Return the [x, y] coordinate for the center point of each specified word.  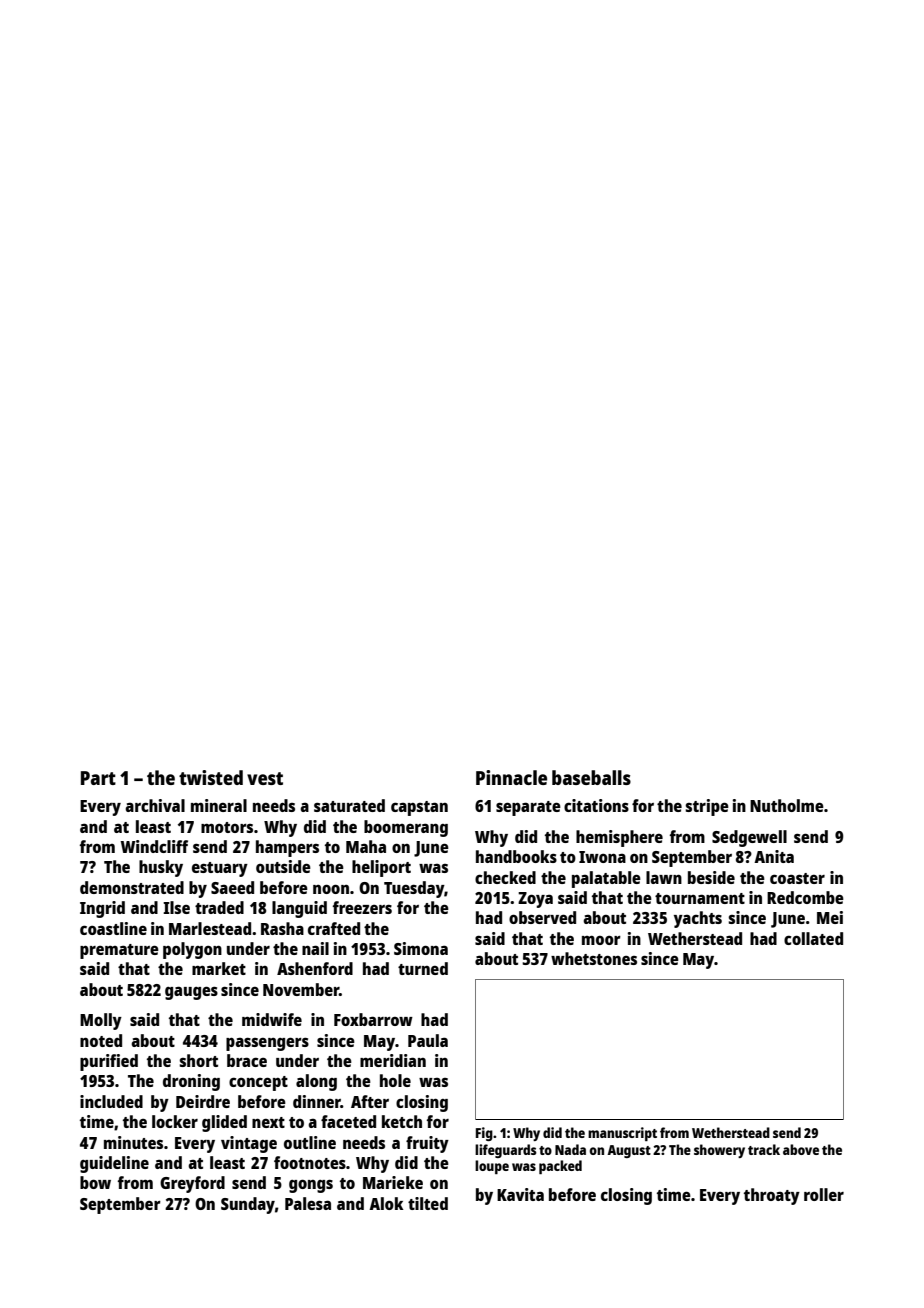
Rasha [282, 928]
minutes [133, 1142]
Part [98, 778]
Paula [428, 1040]
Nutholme [787, 805]
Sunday [248, 1205]
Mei [830, 917]
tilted [428, 1203]
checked [505, 877]
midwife [272, 1019]
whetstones [594, 958]
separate [528, 808]
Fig [484, 1134]
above [801, 1149]
